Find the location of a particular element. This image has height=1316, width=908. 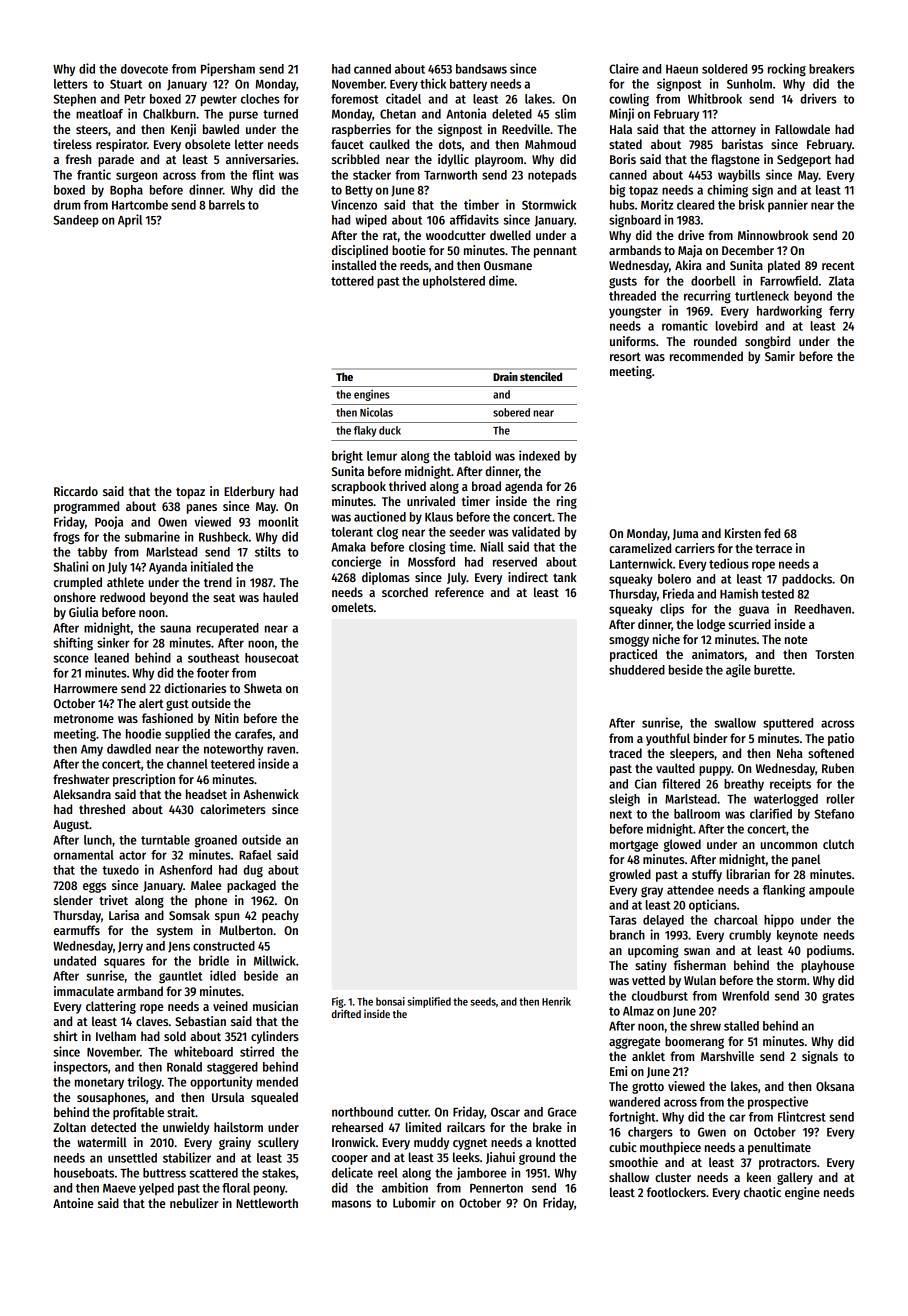

Claire is located at coordinates (624, 68).
